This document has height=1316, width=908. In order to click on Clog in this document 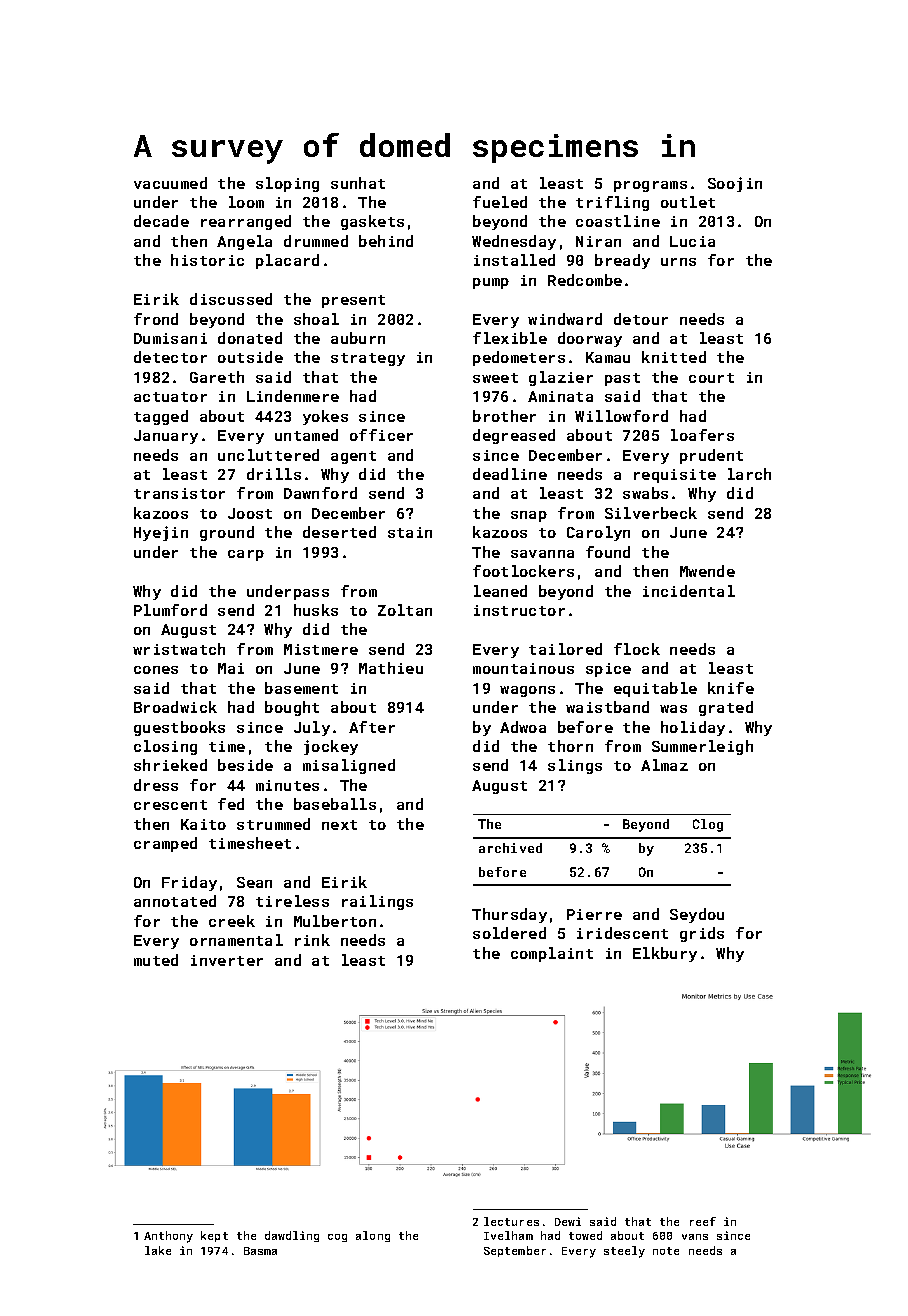, I will do `click(708, 825)`.
